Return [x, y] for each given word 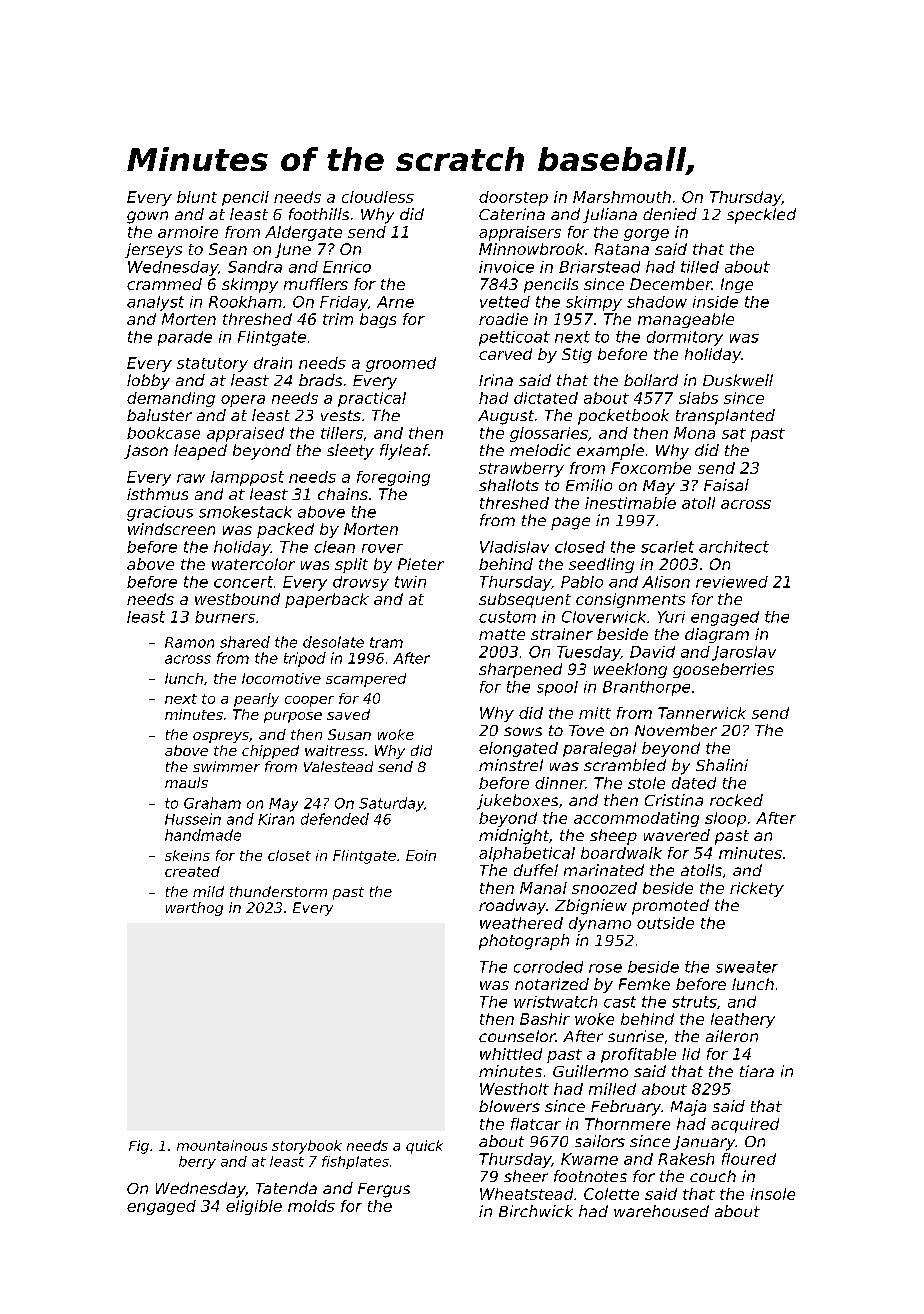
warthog [194, 909]
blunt [197, 197]
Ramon [189, 642]
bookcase [163, 433]
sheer [526, 1176]
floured [749, 1159]
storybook [307, 1147]
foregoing [393, 478]
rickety [757, 889]
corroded [548, 967]
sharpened [520, 670]
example [610, 452]
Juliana [610, 215]
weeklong [630, 670]
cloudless [378, 197]
